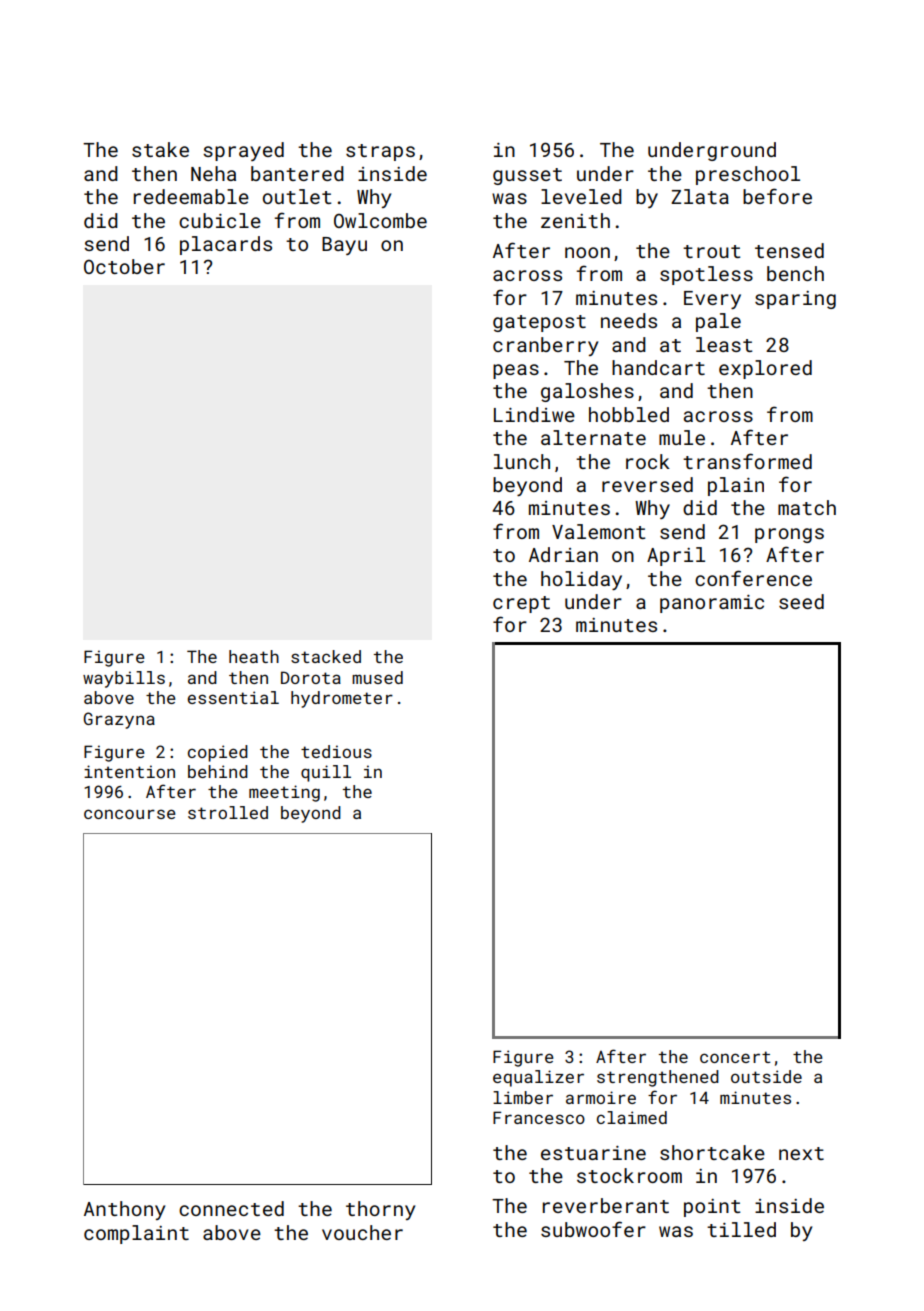 This screenshot has height=1311, width=924. I want to click on preschool, so click(748, 175).
